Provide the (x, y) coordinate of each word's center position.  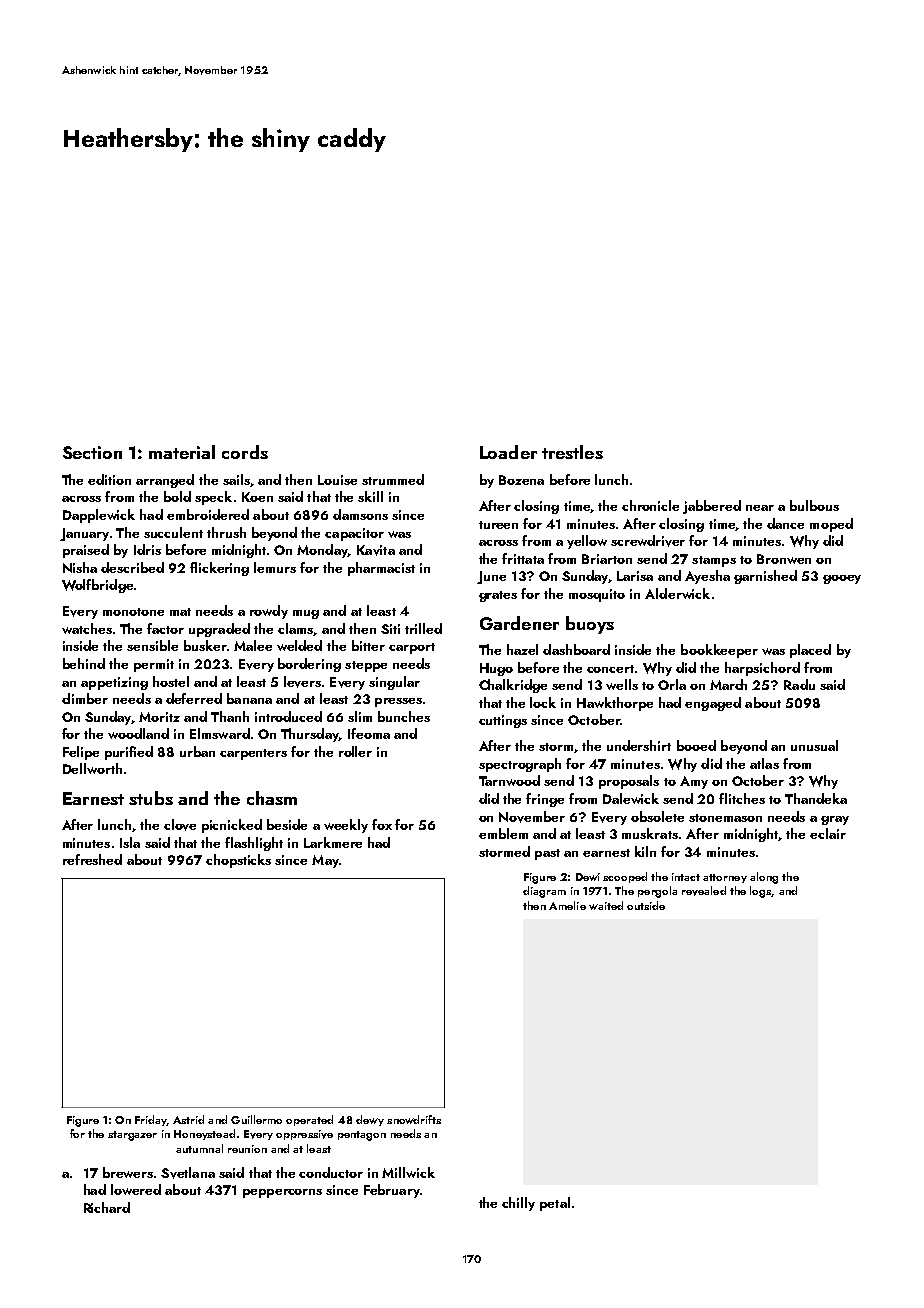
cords (245, 452)
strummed (393, 479)
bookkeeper (719, 651)
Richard (107, 1207)
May (325, 861)
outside (646, 905)
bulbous (814, 505)
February (392, 1191)
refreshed (92, 859)
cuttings (503, 721)
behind (84, 663)
